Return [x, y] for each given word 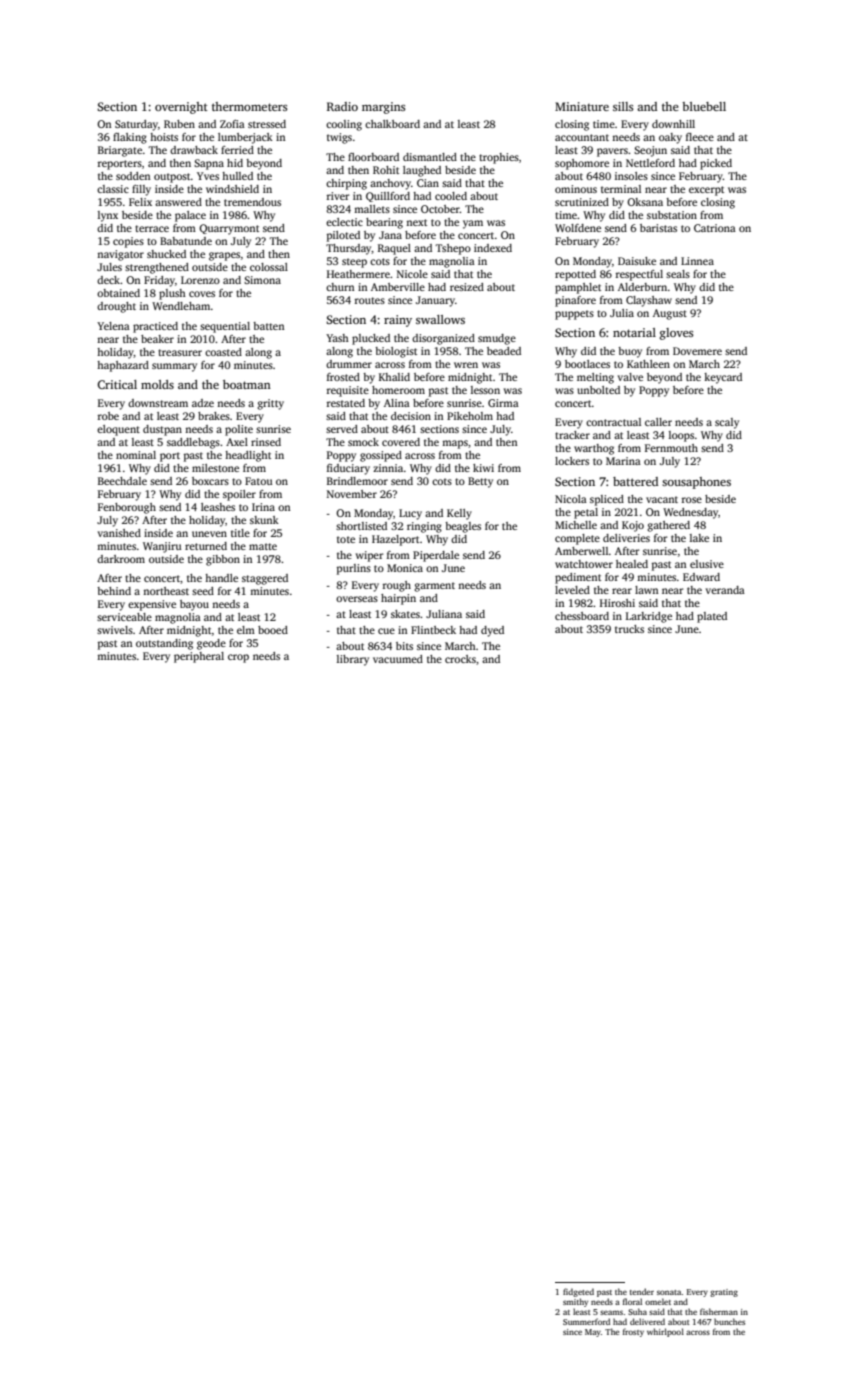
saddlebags [193, 443]
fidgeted [578, 1292]
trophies [499, 158]
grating [724, 1293]
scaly [727, 423]
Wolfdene [578, 228]
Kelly [459, 514]
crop [238, 658]
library [353, 660]
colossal [269, 267]
